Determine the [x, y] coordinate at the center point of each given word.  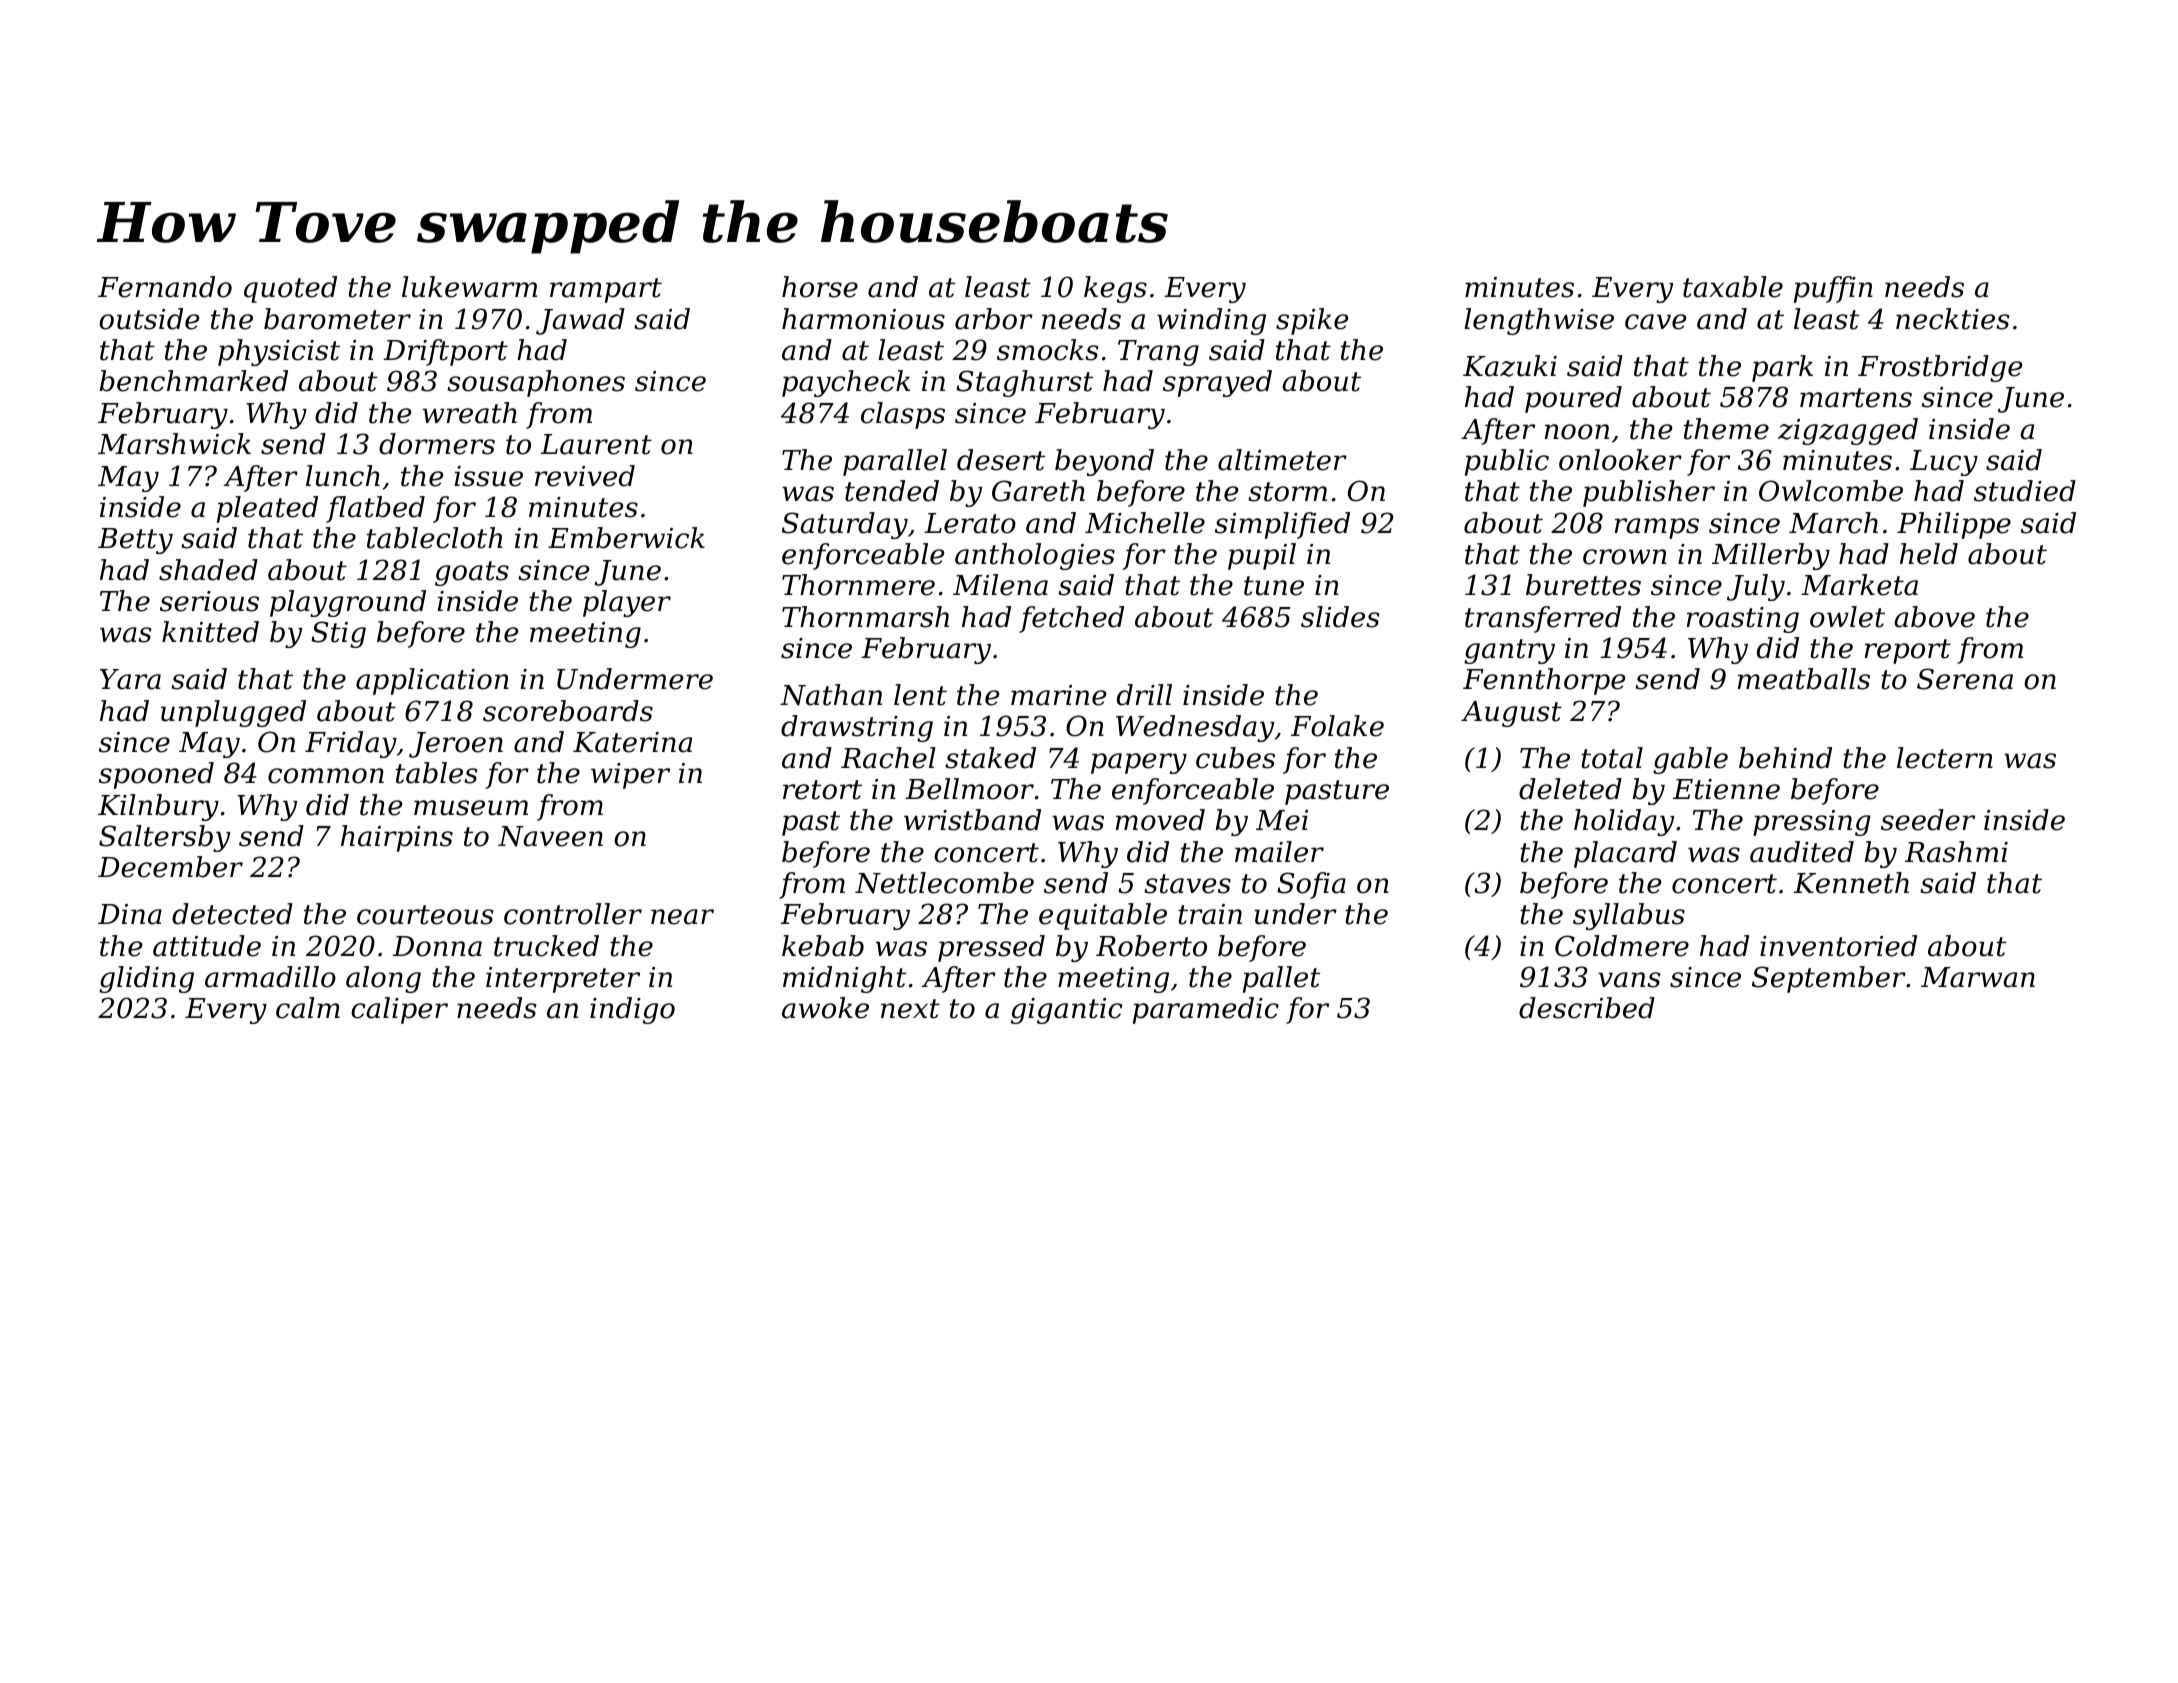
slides [1340, 617]
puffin [1833, 289]
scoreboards [568, 711]
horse [820, 287]
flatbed [375, 509]
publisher [1649, 493]
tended [892, 491]
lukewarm [469, 287]
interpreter [563, 980]
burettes [1583, 585]
